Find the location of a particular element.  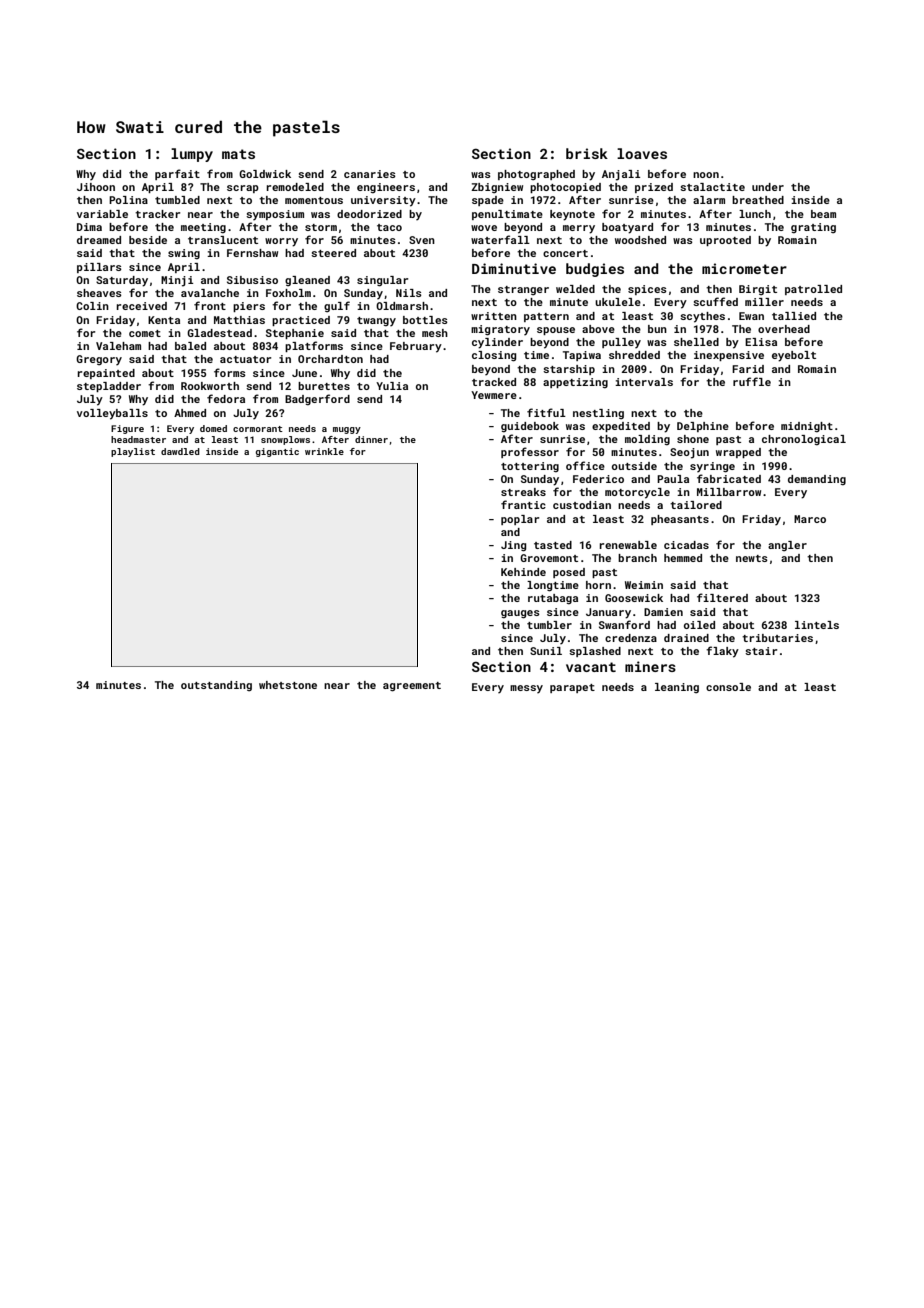

hemmed is located at coordinates (683, 558).
